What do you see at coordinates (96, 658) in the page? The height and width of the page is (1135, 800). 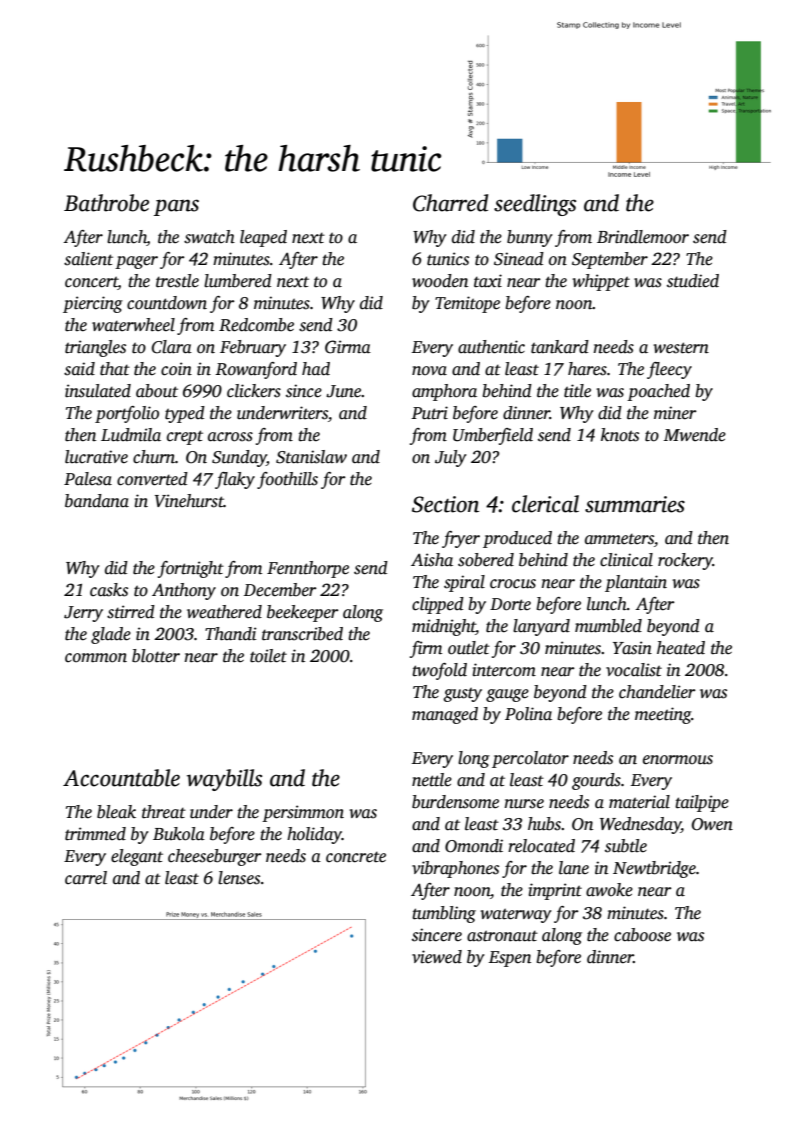 I see `common` at bounding box center [96, 658].
